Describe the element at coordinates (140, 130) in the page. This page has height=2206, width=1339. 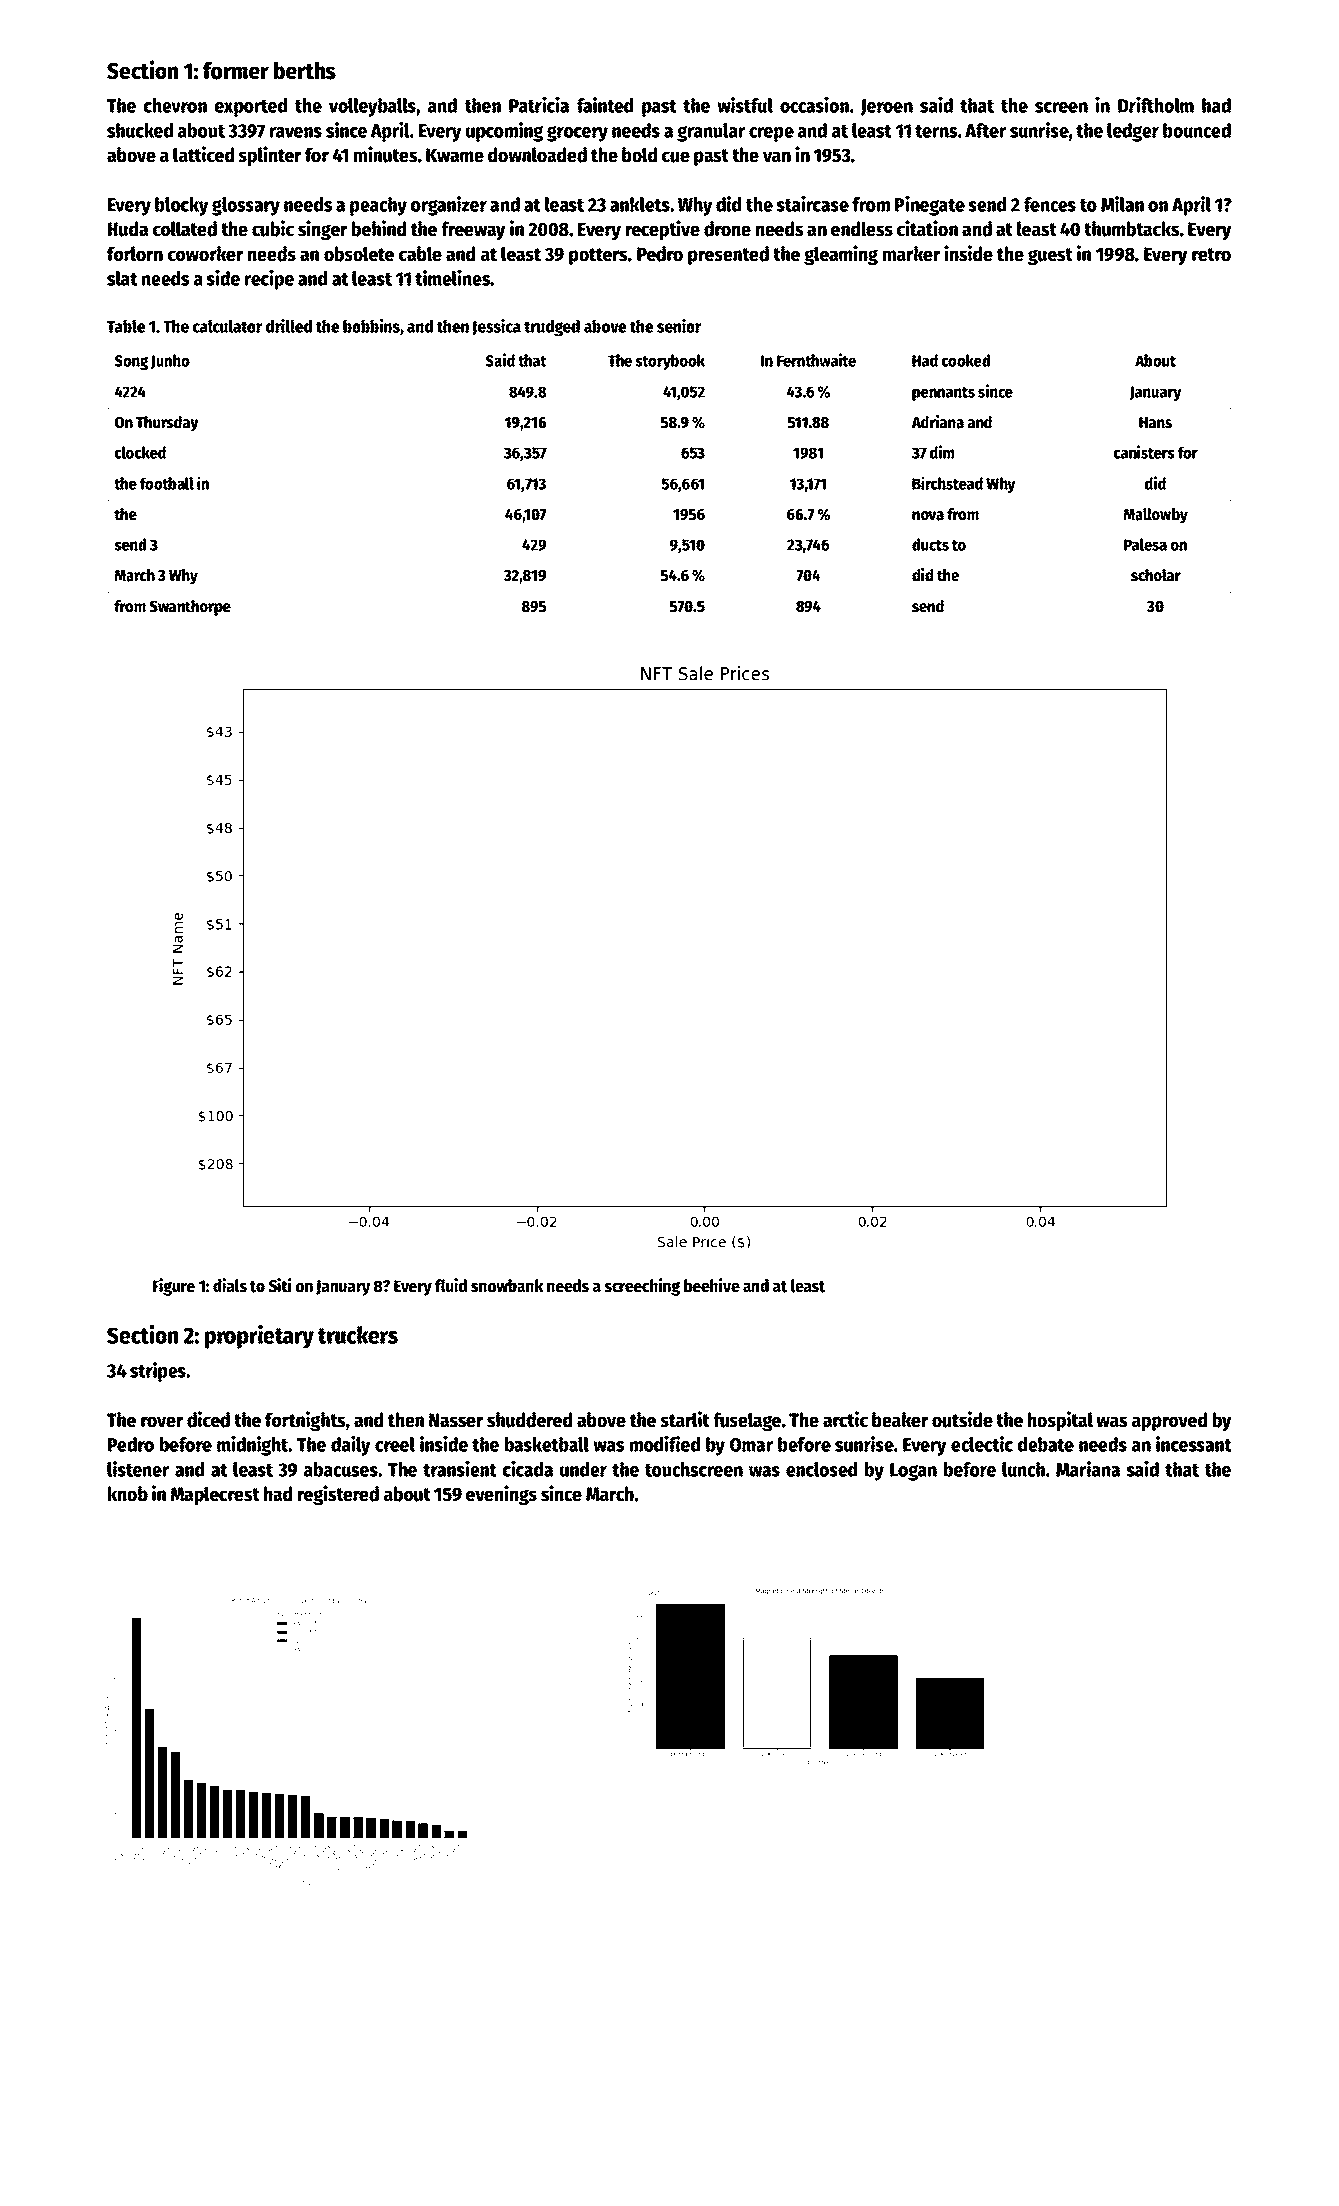
I see `shucked` at that location.
